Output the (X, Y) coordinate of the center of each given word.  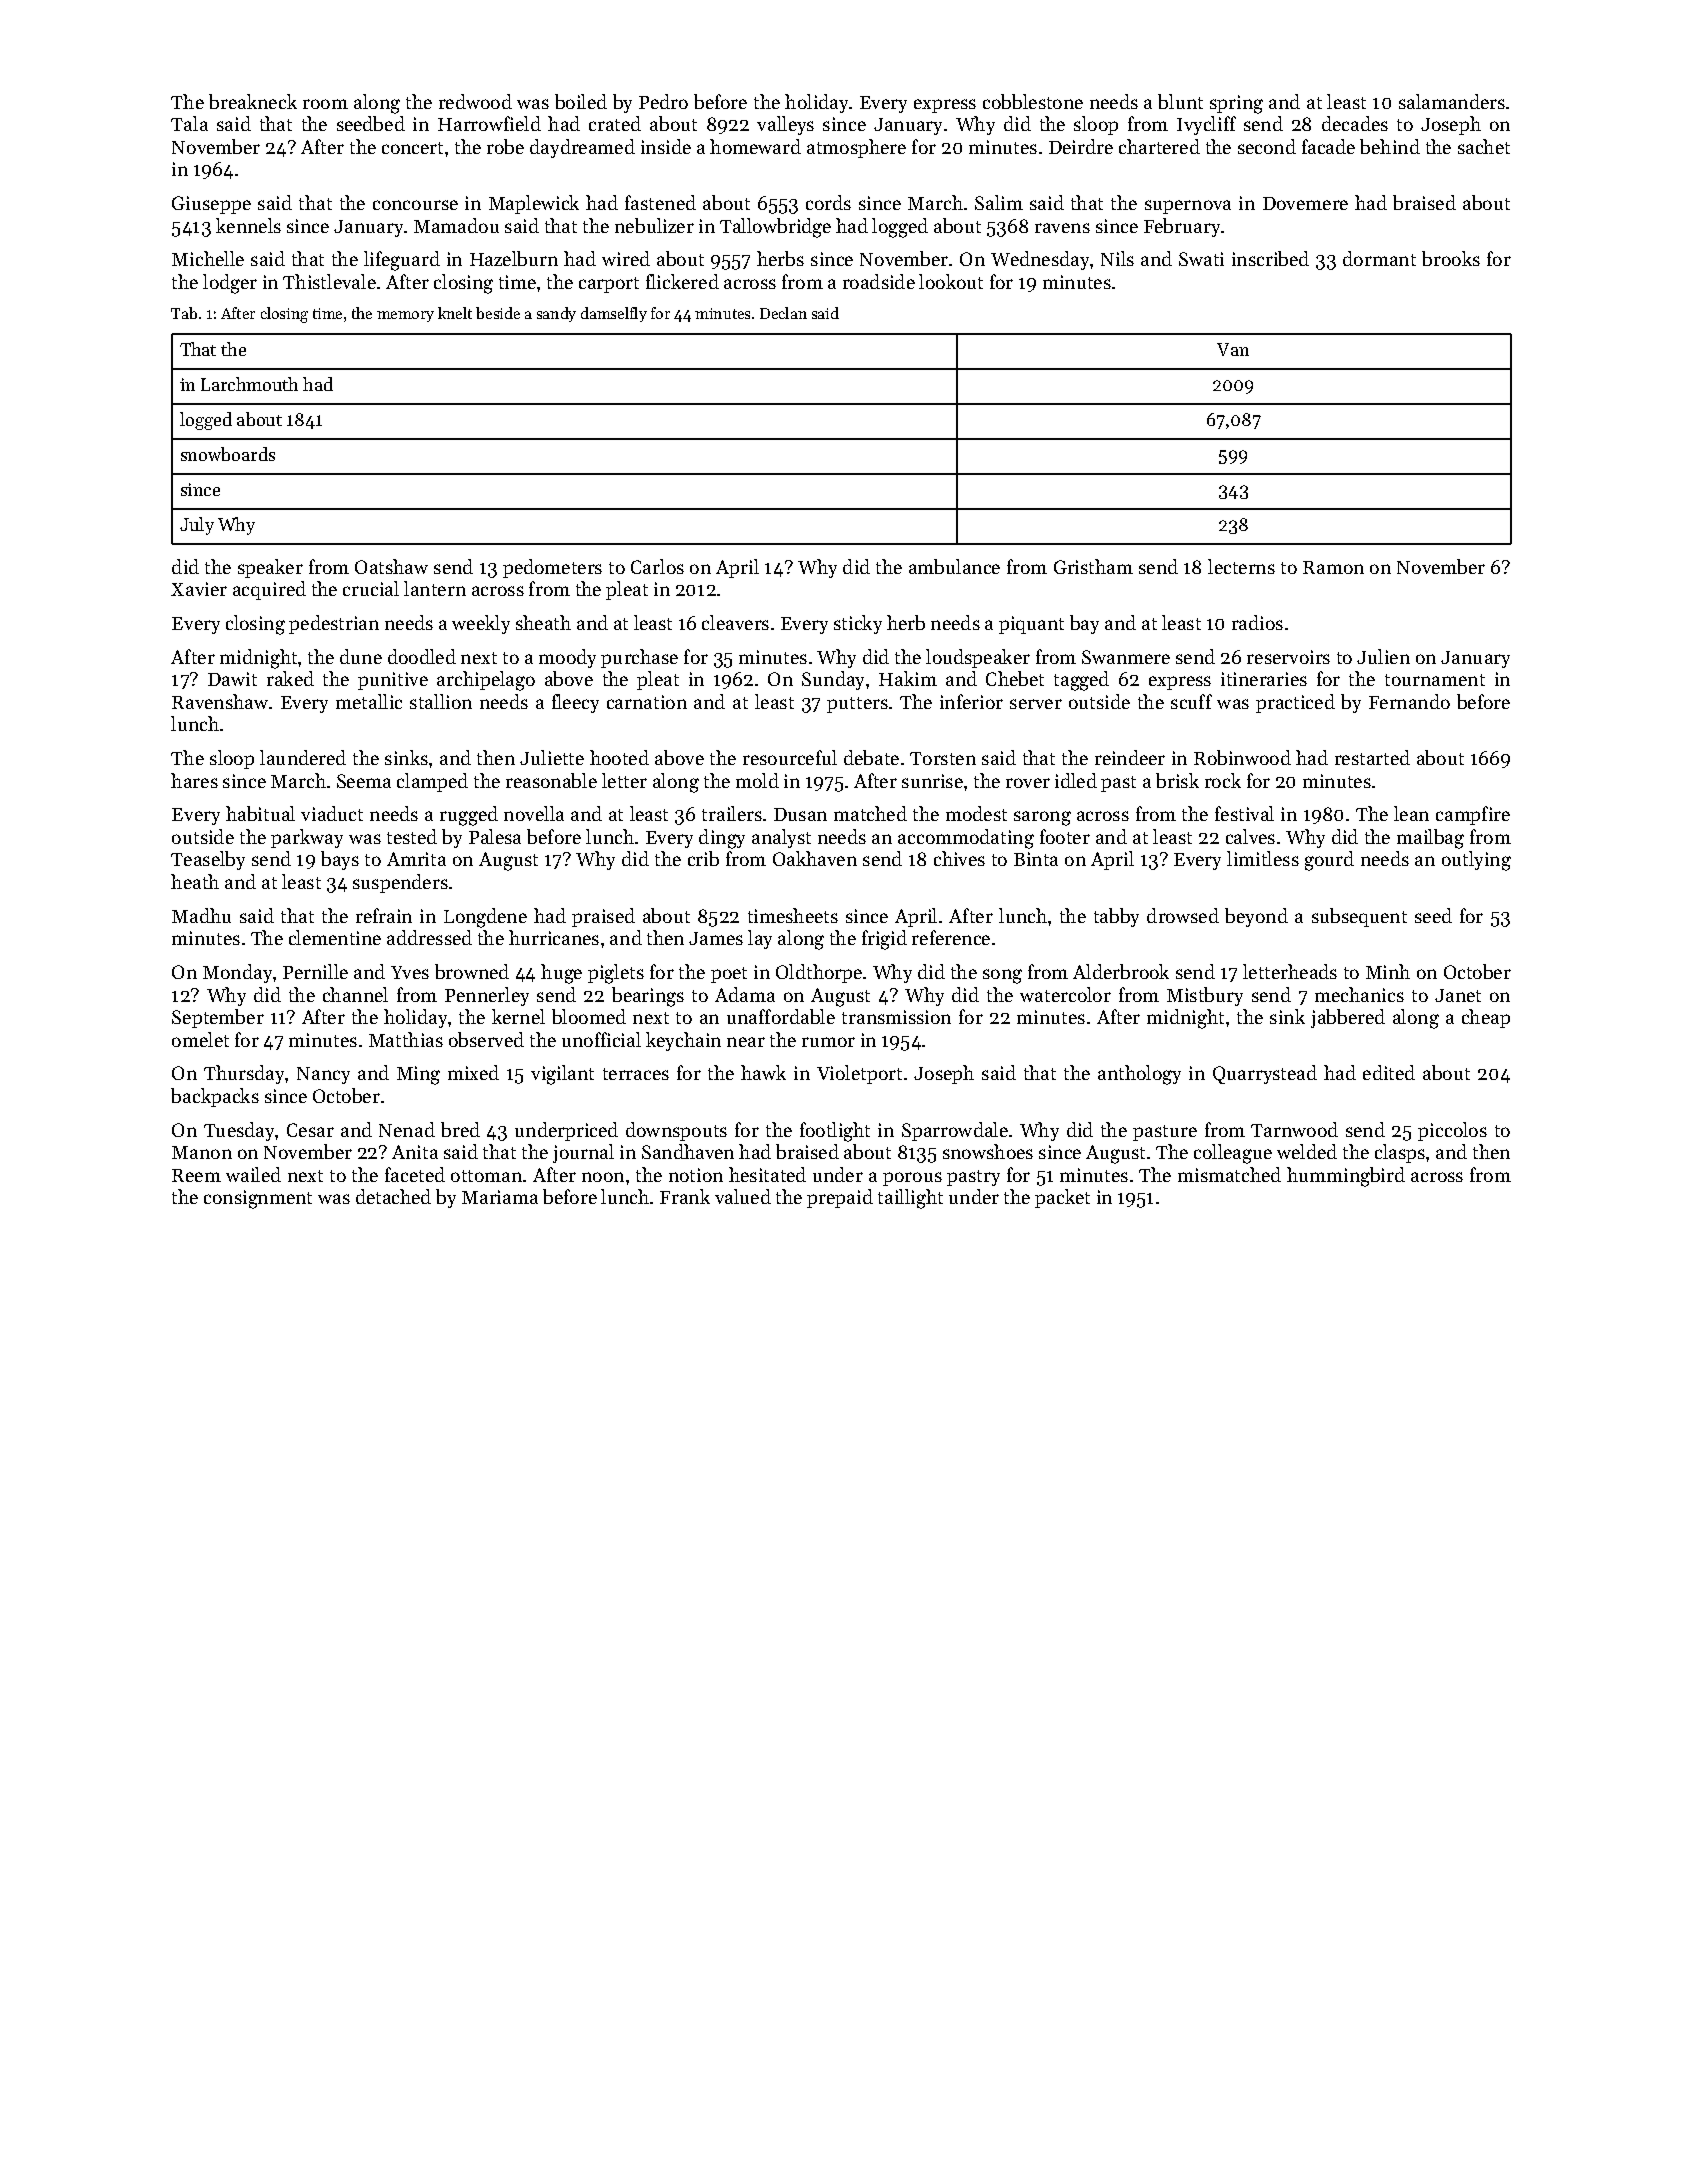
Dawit (232, 679)
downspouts (676, 1131)
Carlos (657, 566)
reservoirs (1288, 657)
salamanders (1452, 101)
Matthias (406, 1039)
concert (412, 148)
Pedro (663, 101)
